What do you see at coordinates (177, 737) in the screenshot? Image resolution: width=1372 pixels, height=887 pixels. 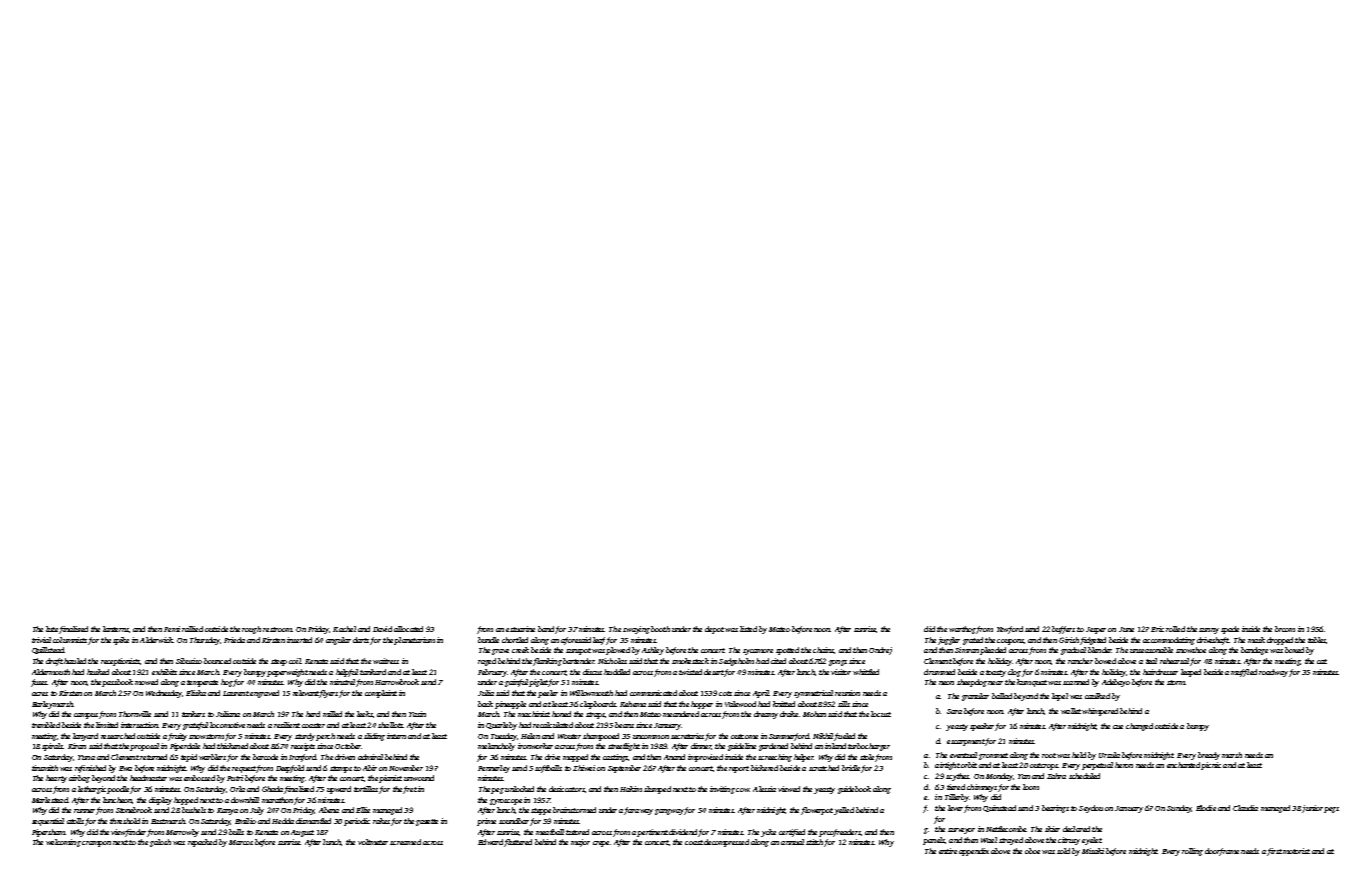 I see `fruity` at bounding box center [177, 737].
